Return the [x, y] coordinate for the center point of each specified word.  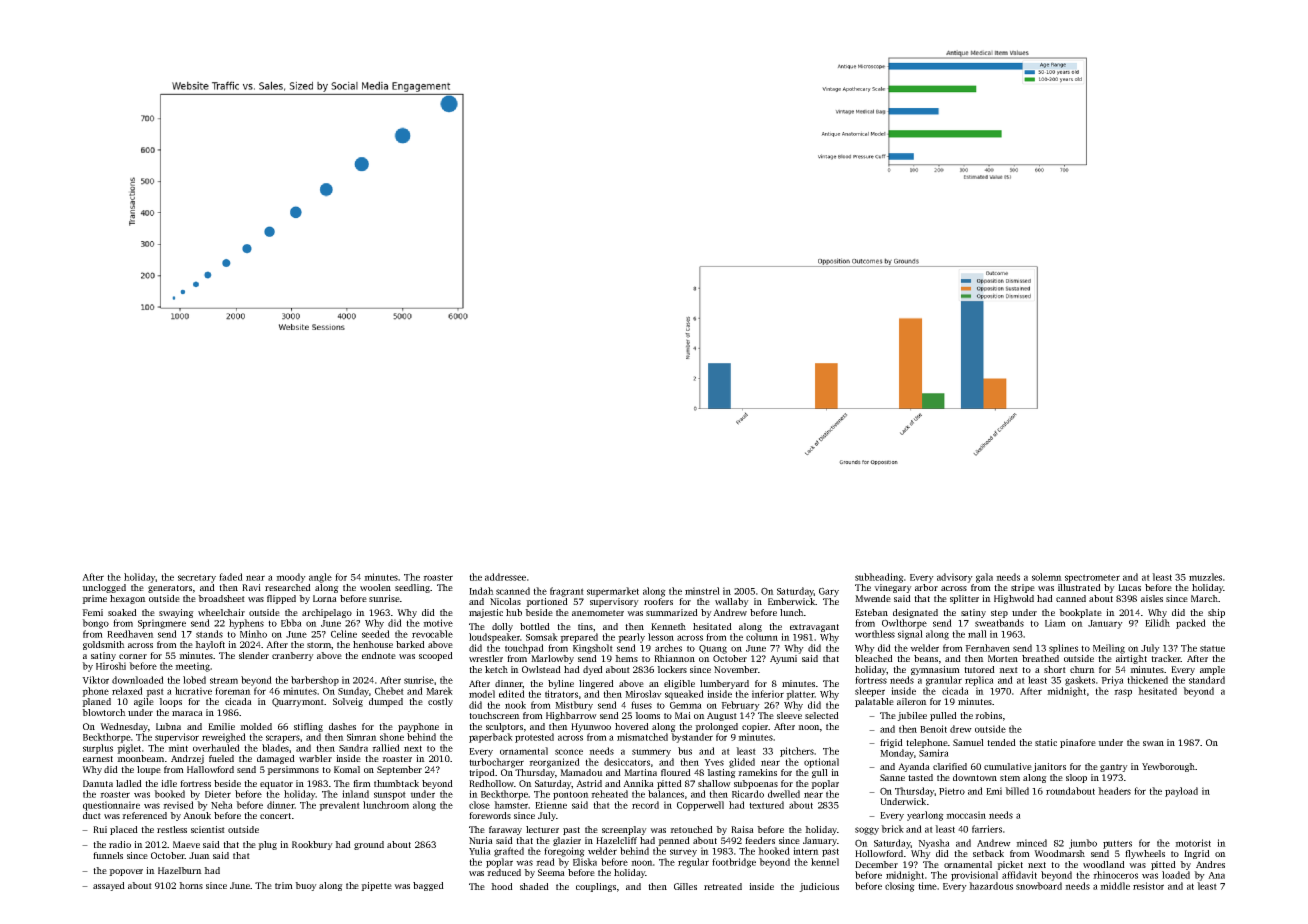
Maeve [186, 844]
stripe [1023, 588]
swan [1153, 743]
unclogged [104, 588]
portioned [547, 602]
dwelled [784, 794]
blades [275, 748]
